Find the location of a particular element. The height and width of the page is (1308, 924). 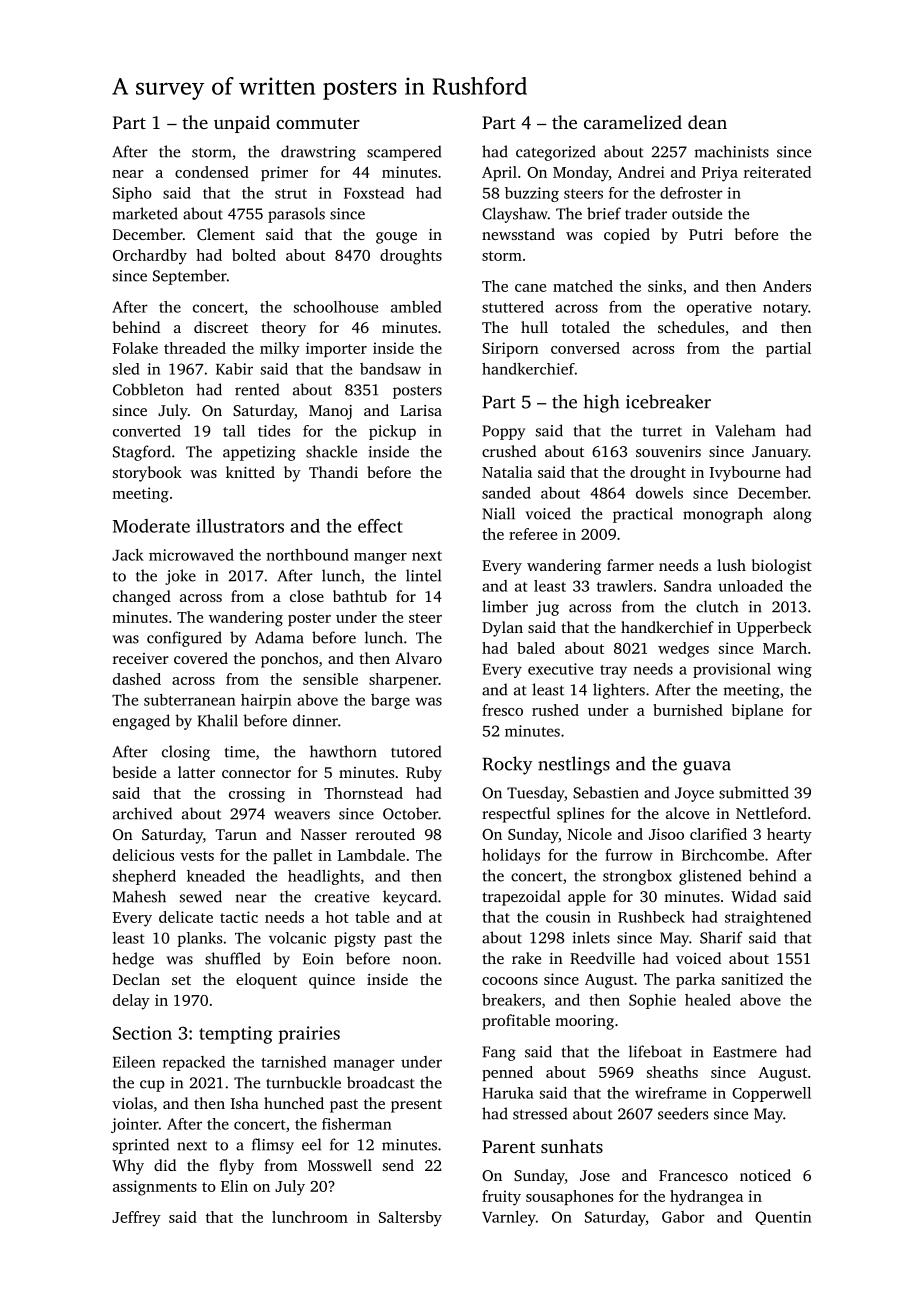

storybook is located at coordinates (147, 474).
